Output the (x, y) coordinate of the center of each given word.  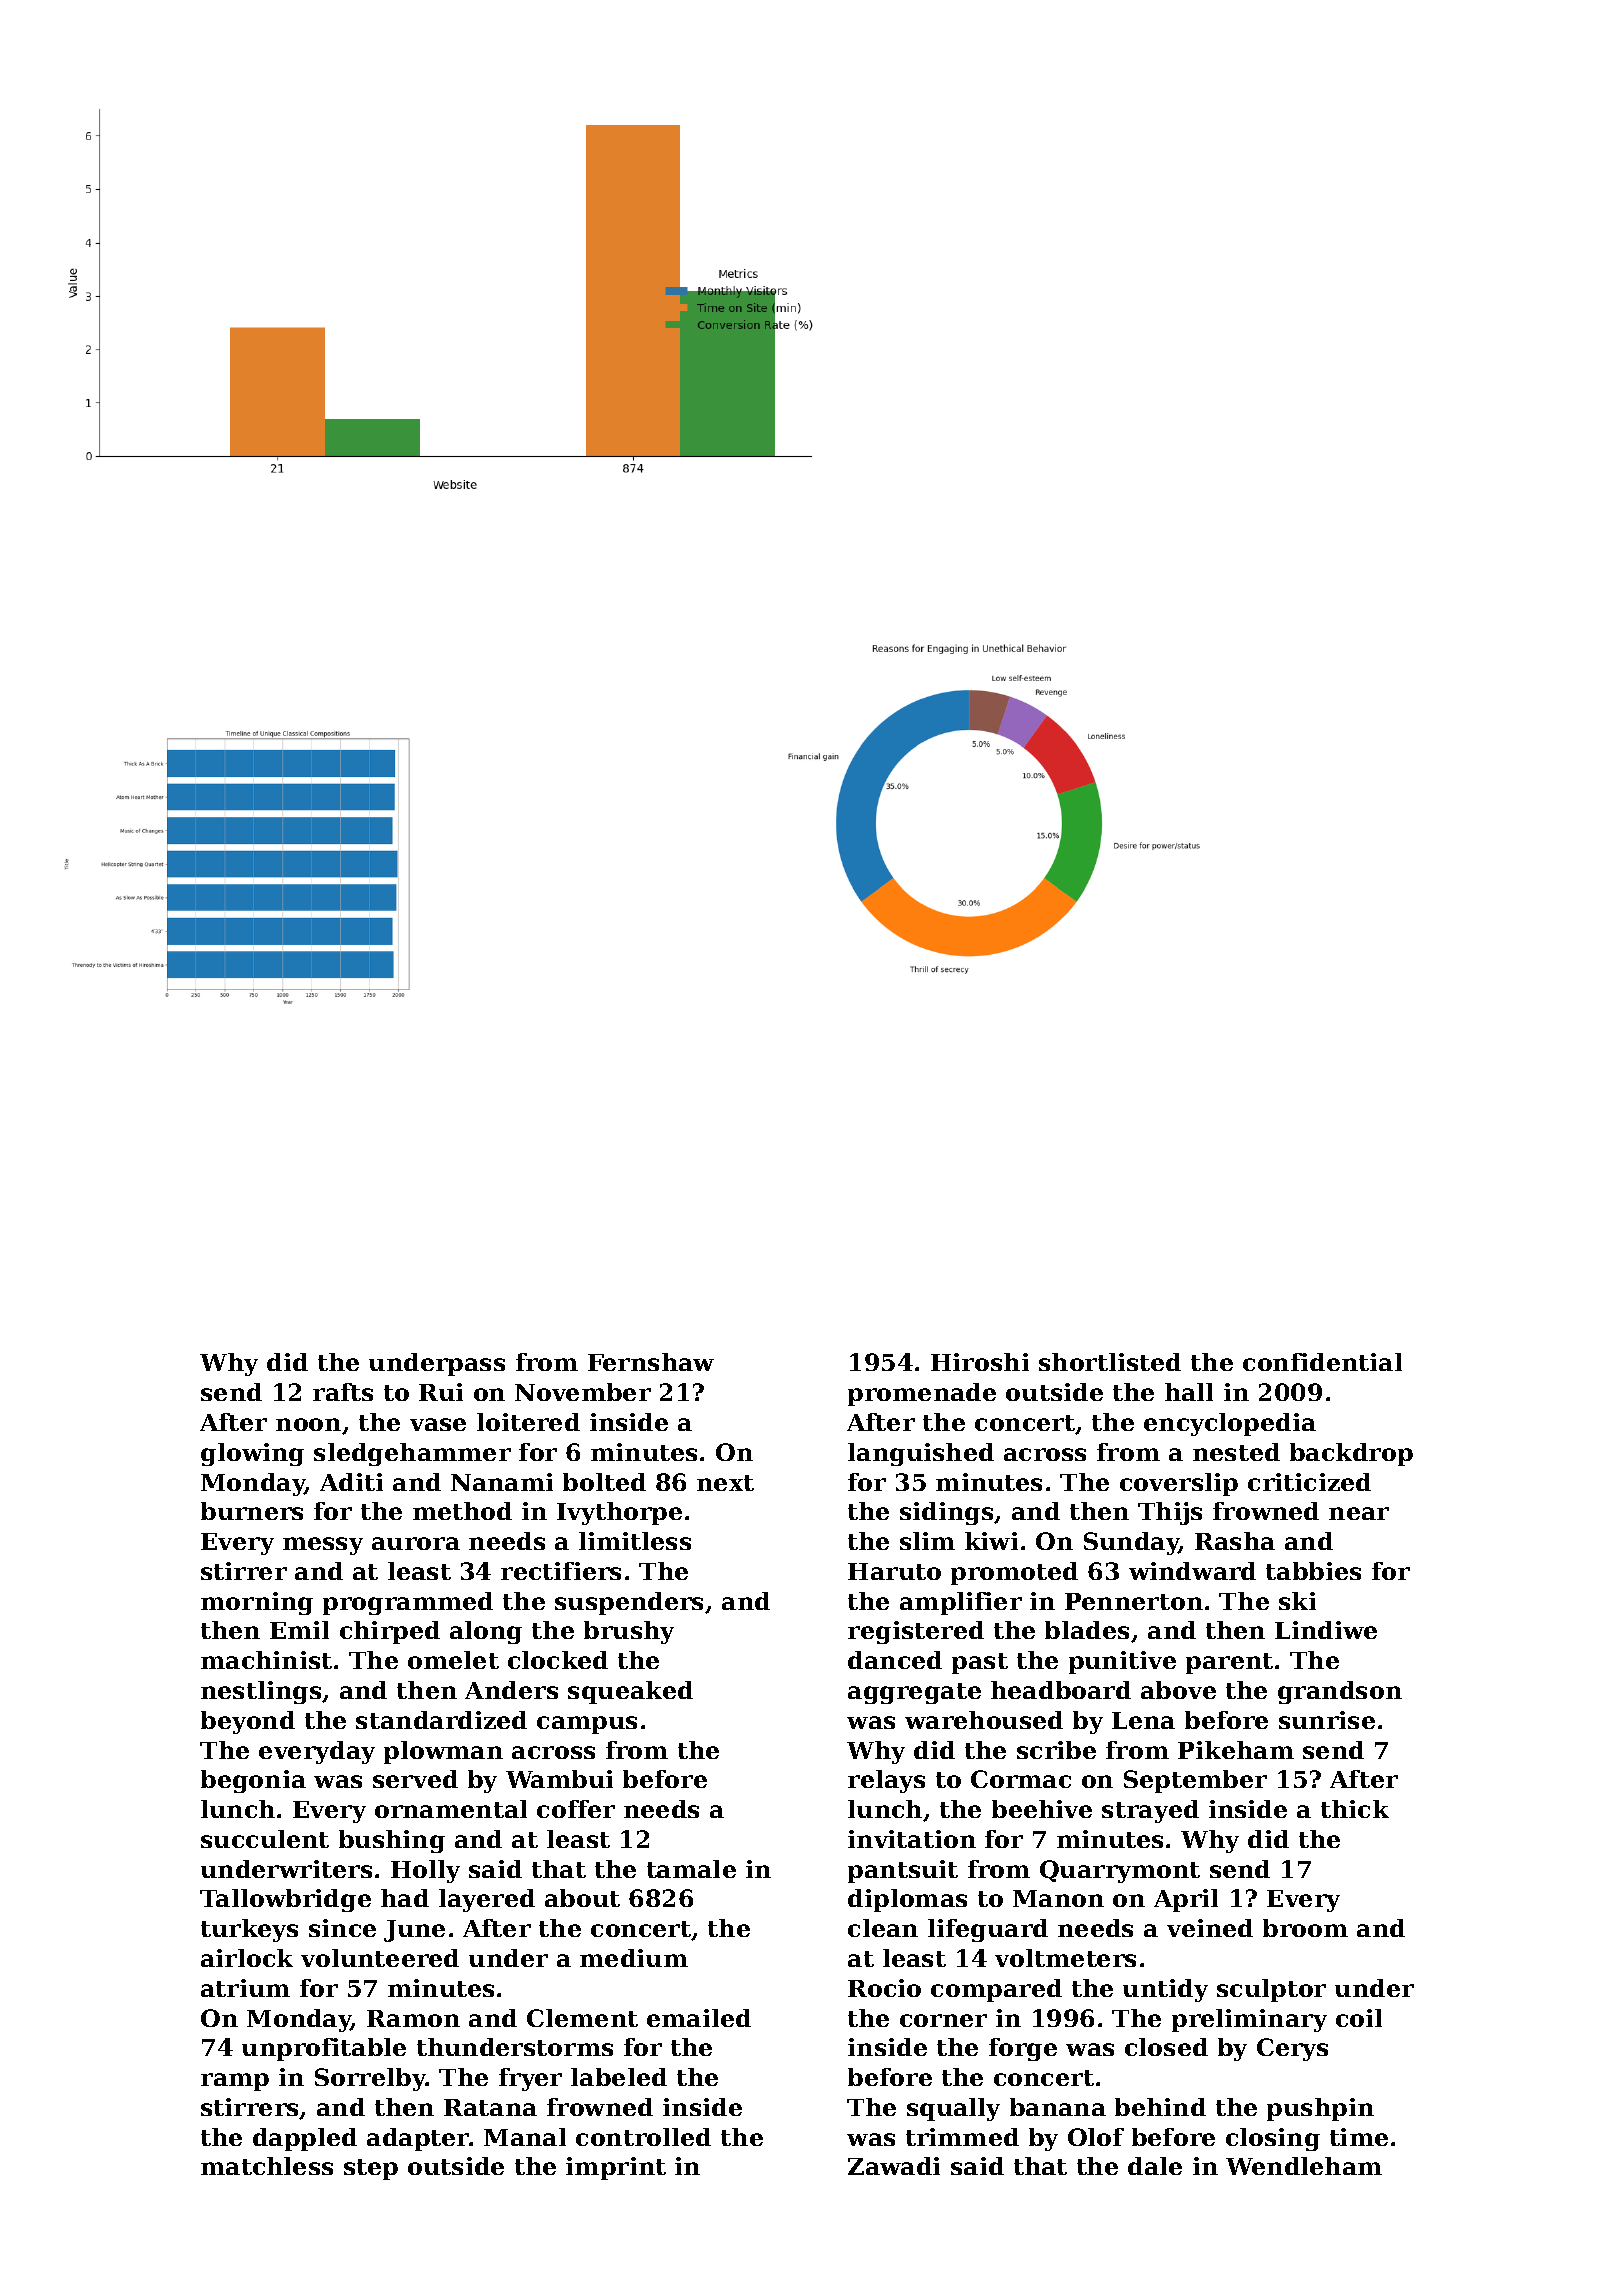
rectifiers (561, 1571)
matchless (267, 2166)
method (462, 1511)
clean (883, 1928)
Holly (425, 1871)
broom (1305, 1928)
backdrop (1351, 1454)
